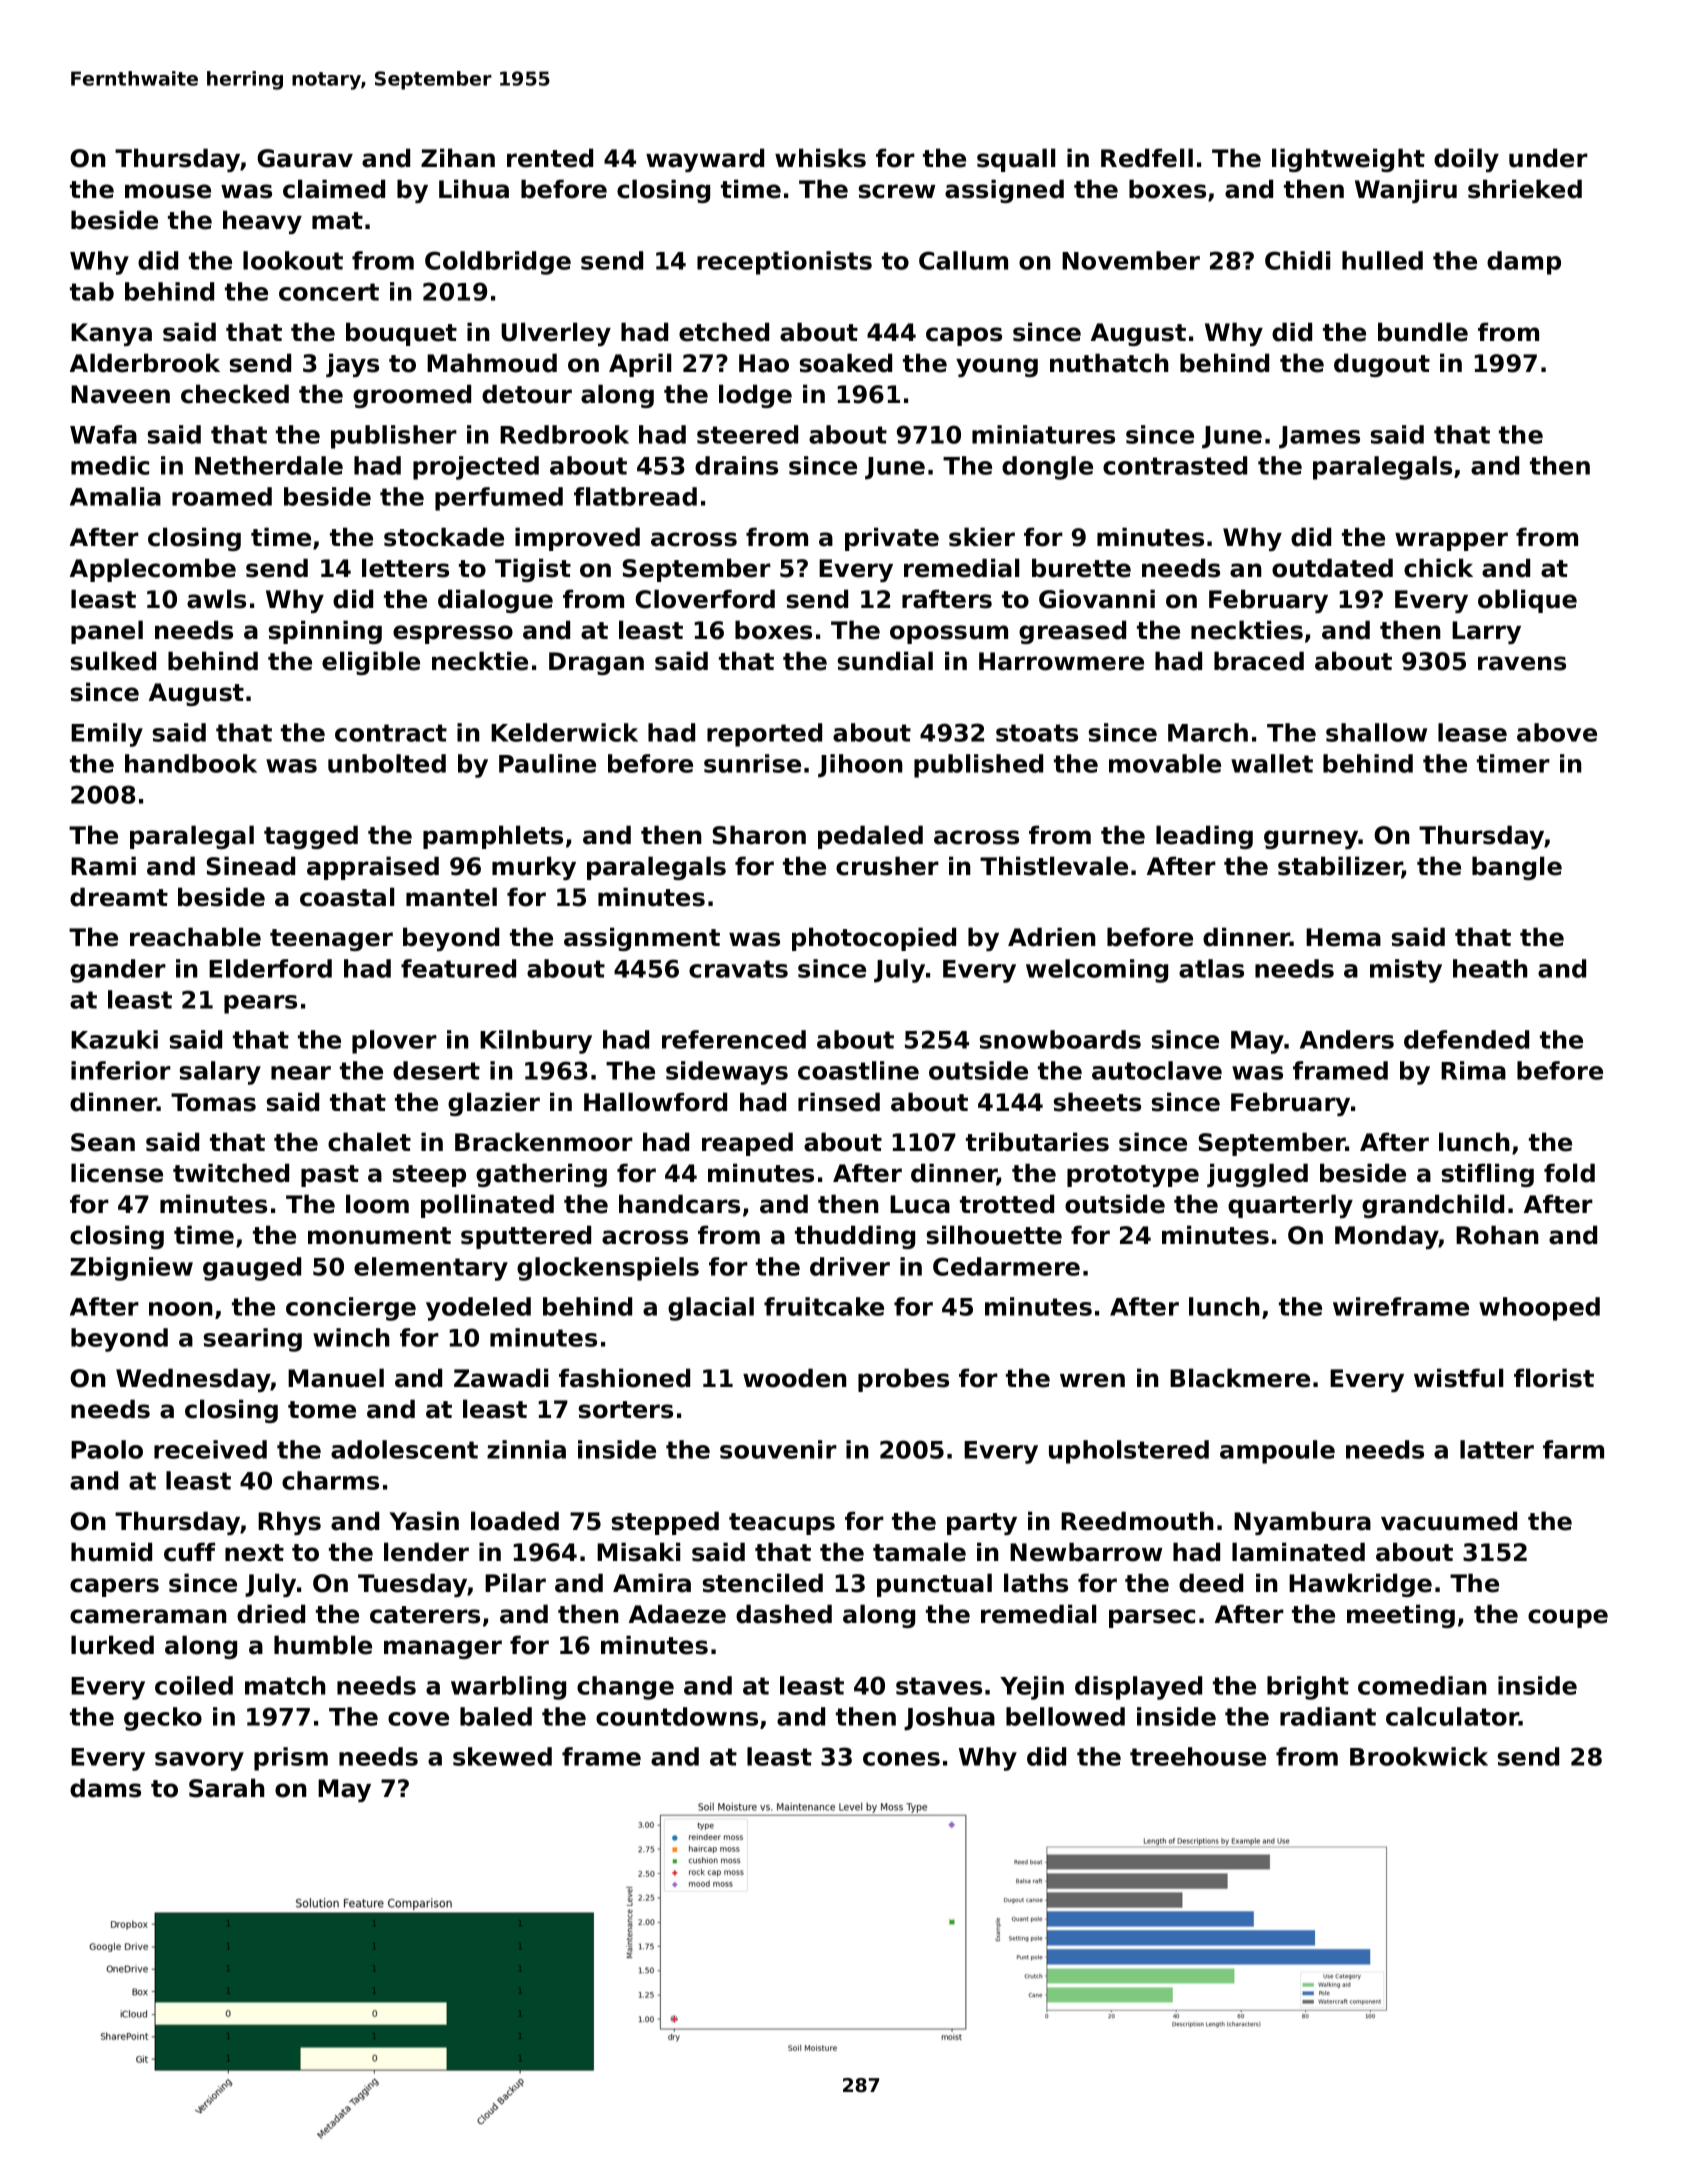 Image resolution: width=1683 pixels, height=2178 pixels. What do you see at coordinates (1466, 160) in the document?
I see `doily` at bounding box center [1466, 160].
